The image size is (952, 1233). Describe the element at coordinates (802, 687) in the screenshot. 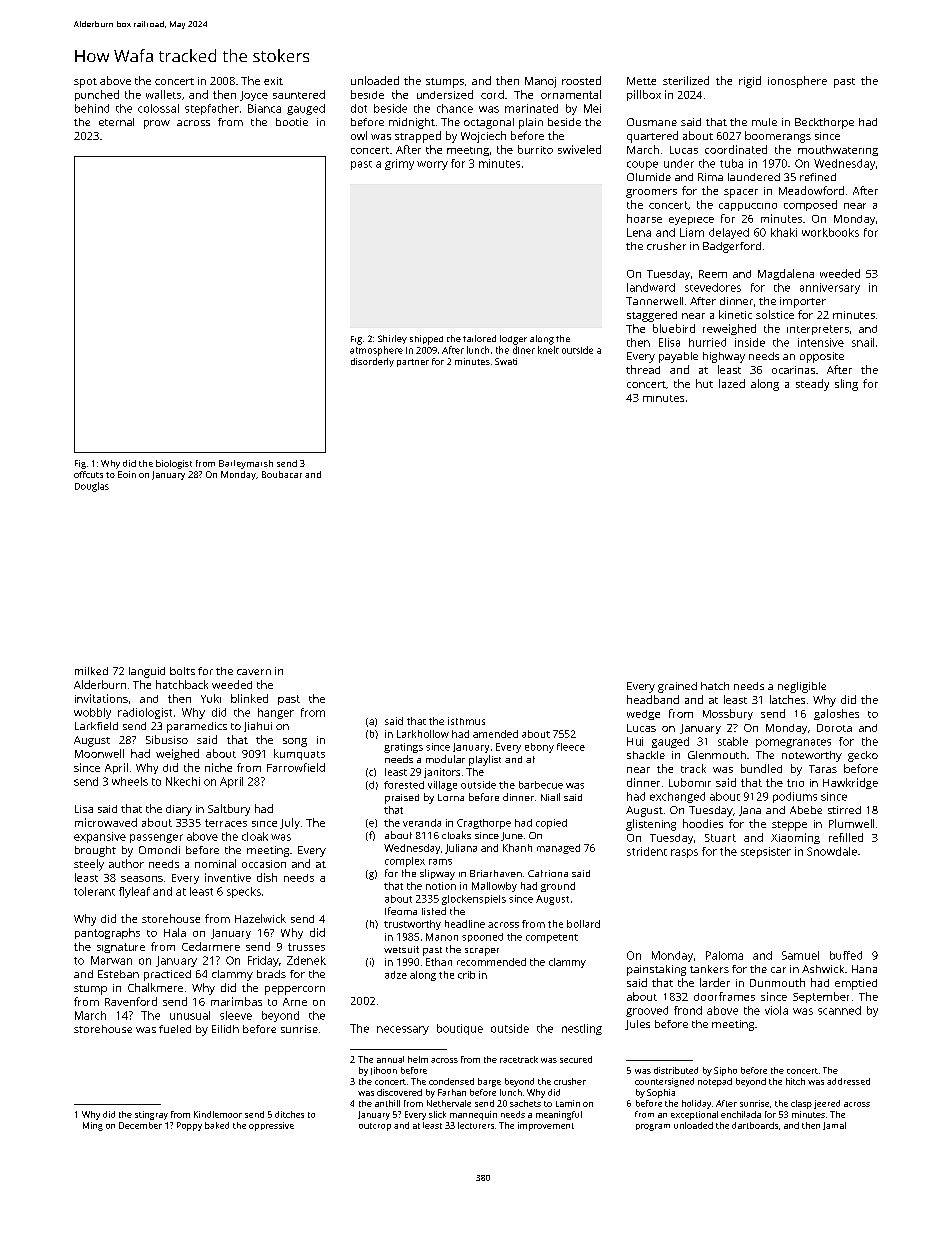

I see `negligible` at that location.
